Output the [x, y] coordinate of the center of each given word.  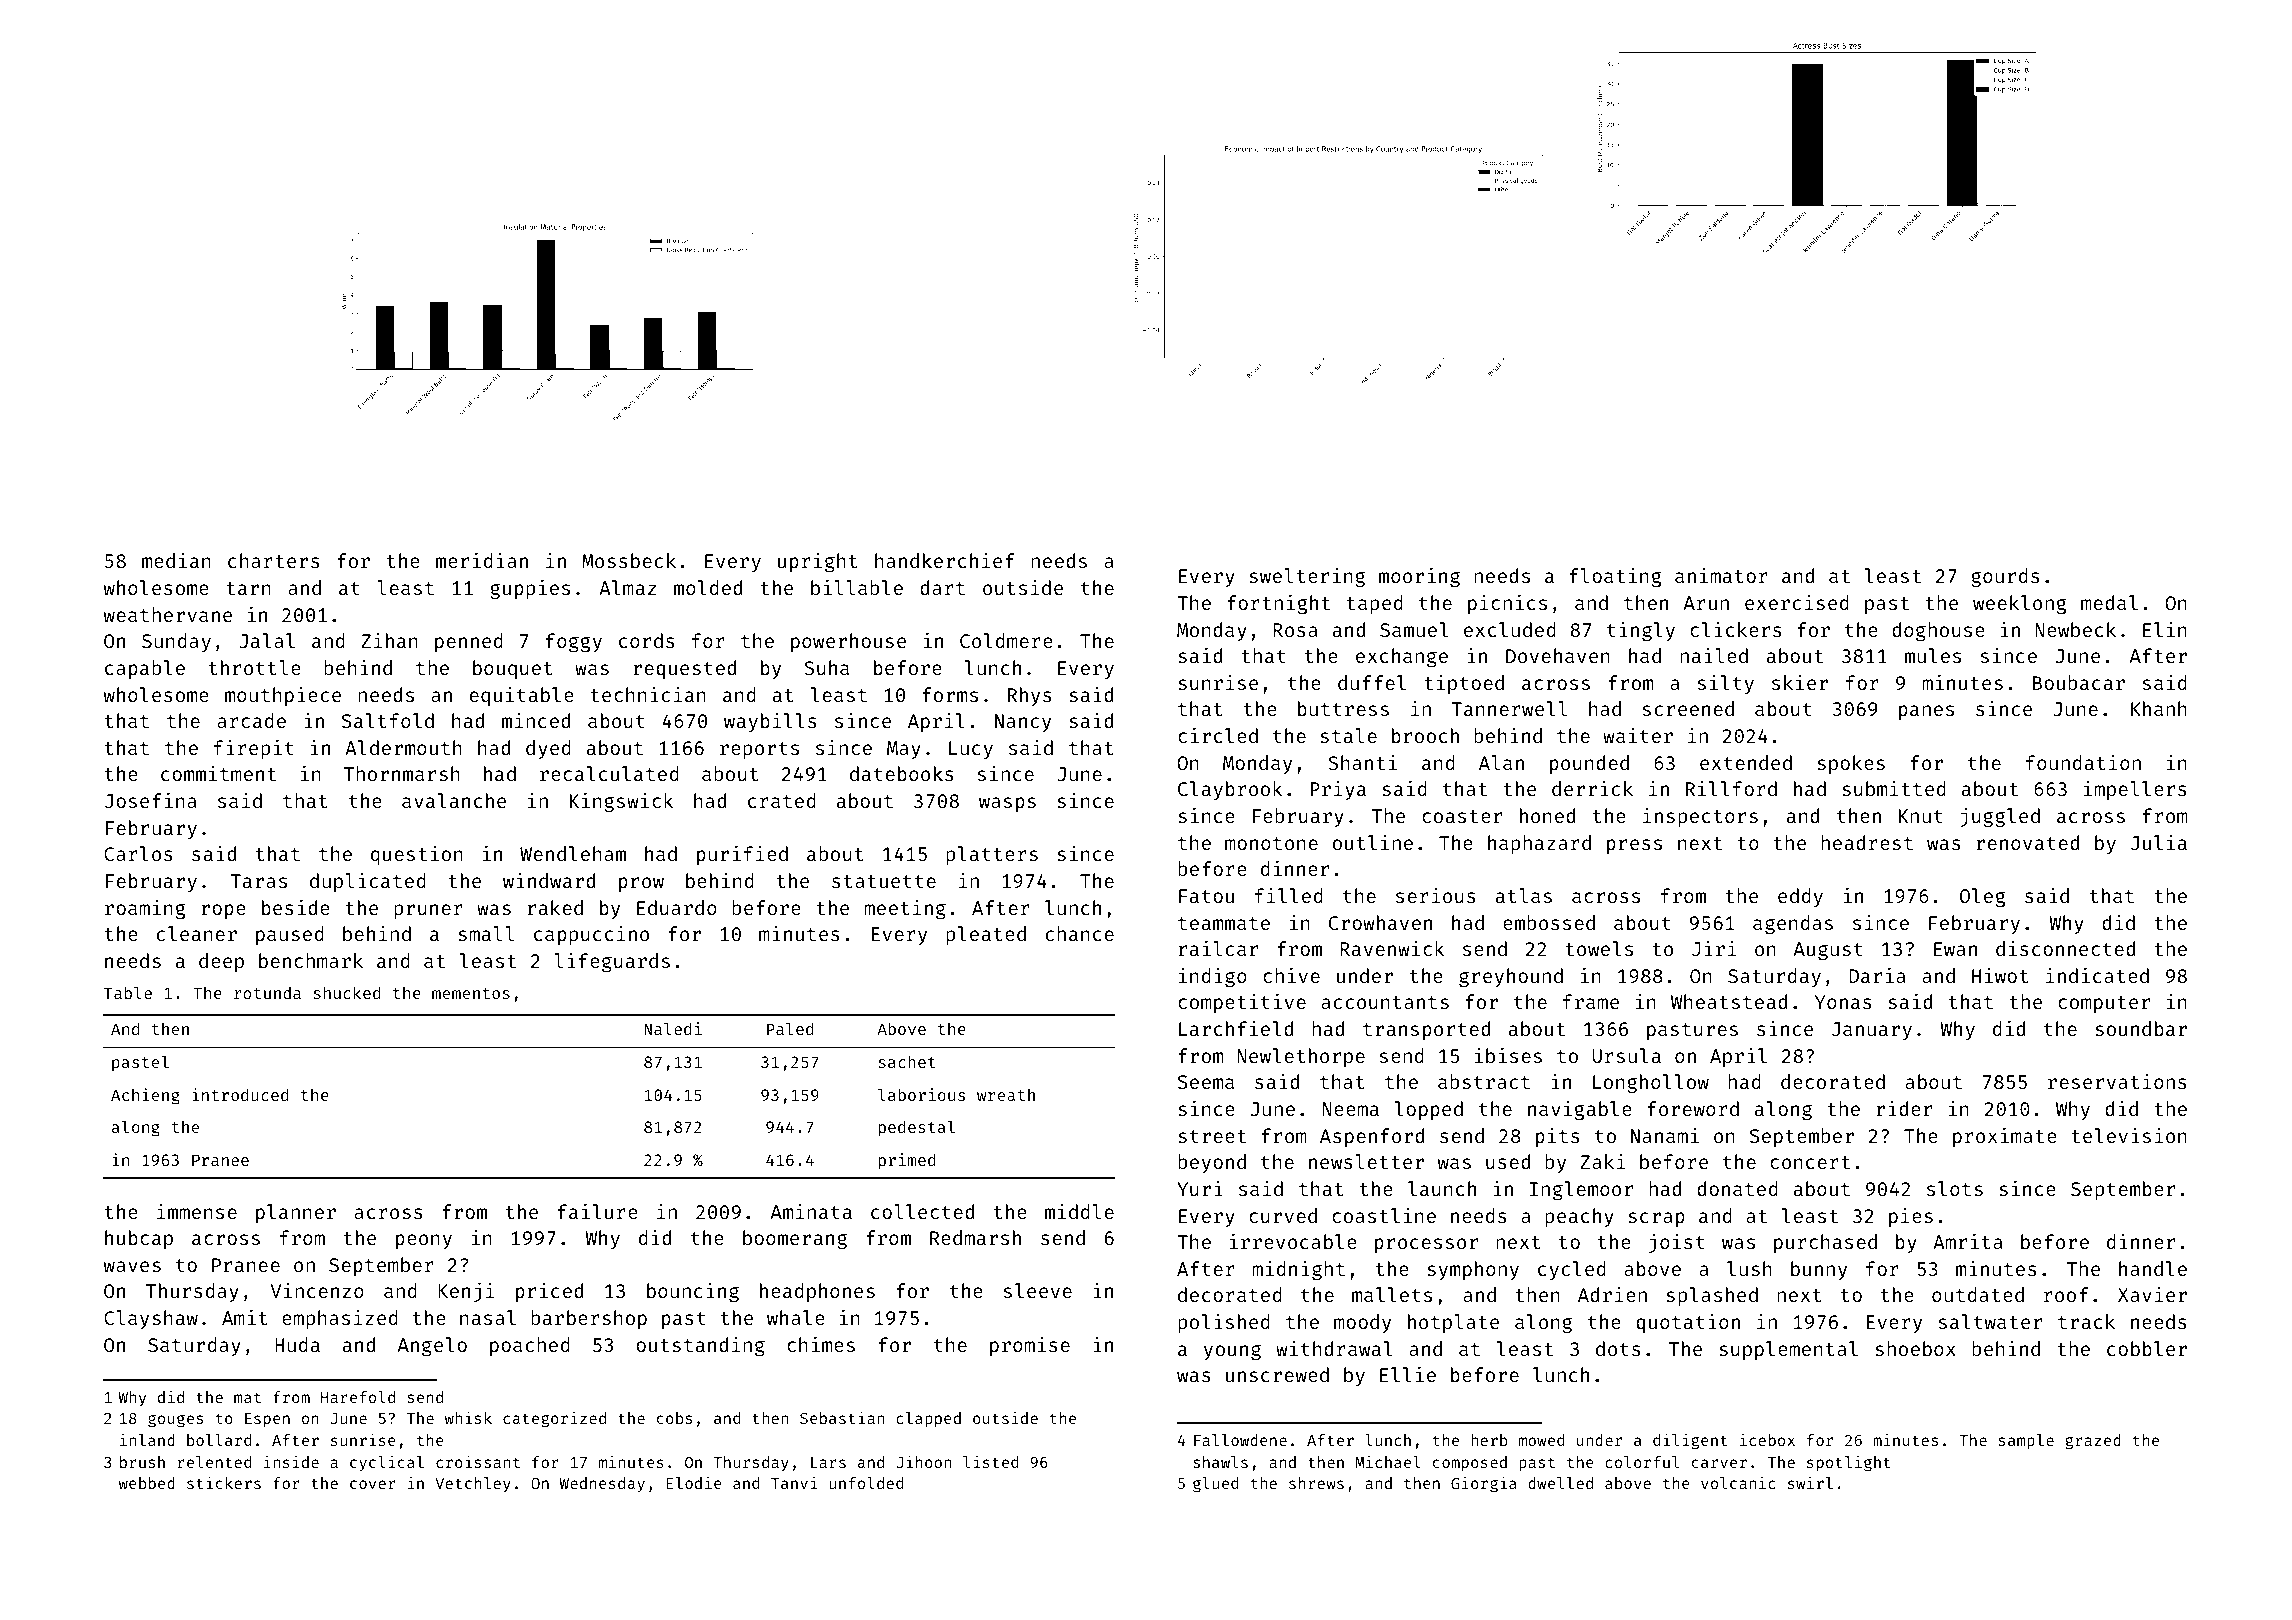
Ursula [1626, 1055]
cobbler [2147, 1348]
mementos [471, 993]
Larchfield [1236, 1028]
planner [296, 1213]
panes [1926, 712]
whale [796, 1317]
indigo [1213, 977]
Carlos [138, 853]
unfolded [866, 1483]
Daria [1877, 975]
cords [647, 640]
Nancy [1023, 723]
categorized [554, 1420]
